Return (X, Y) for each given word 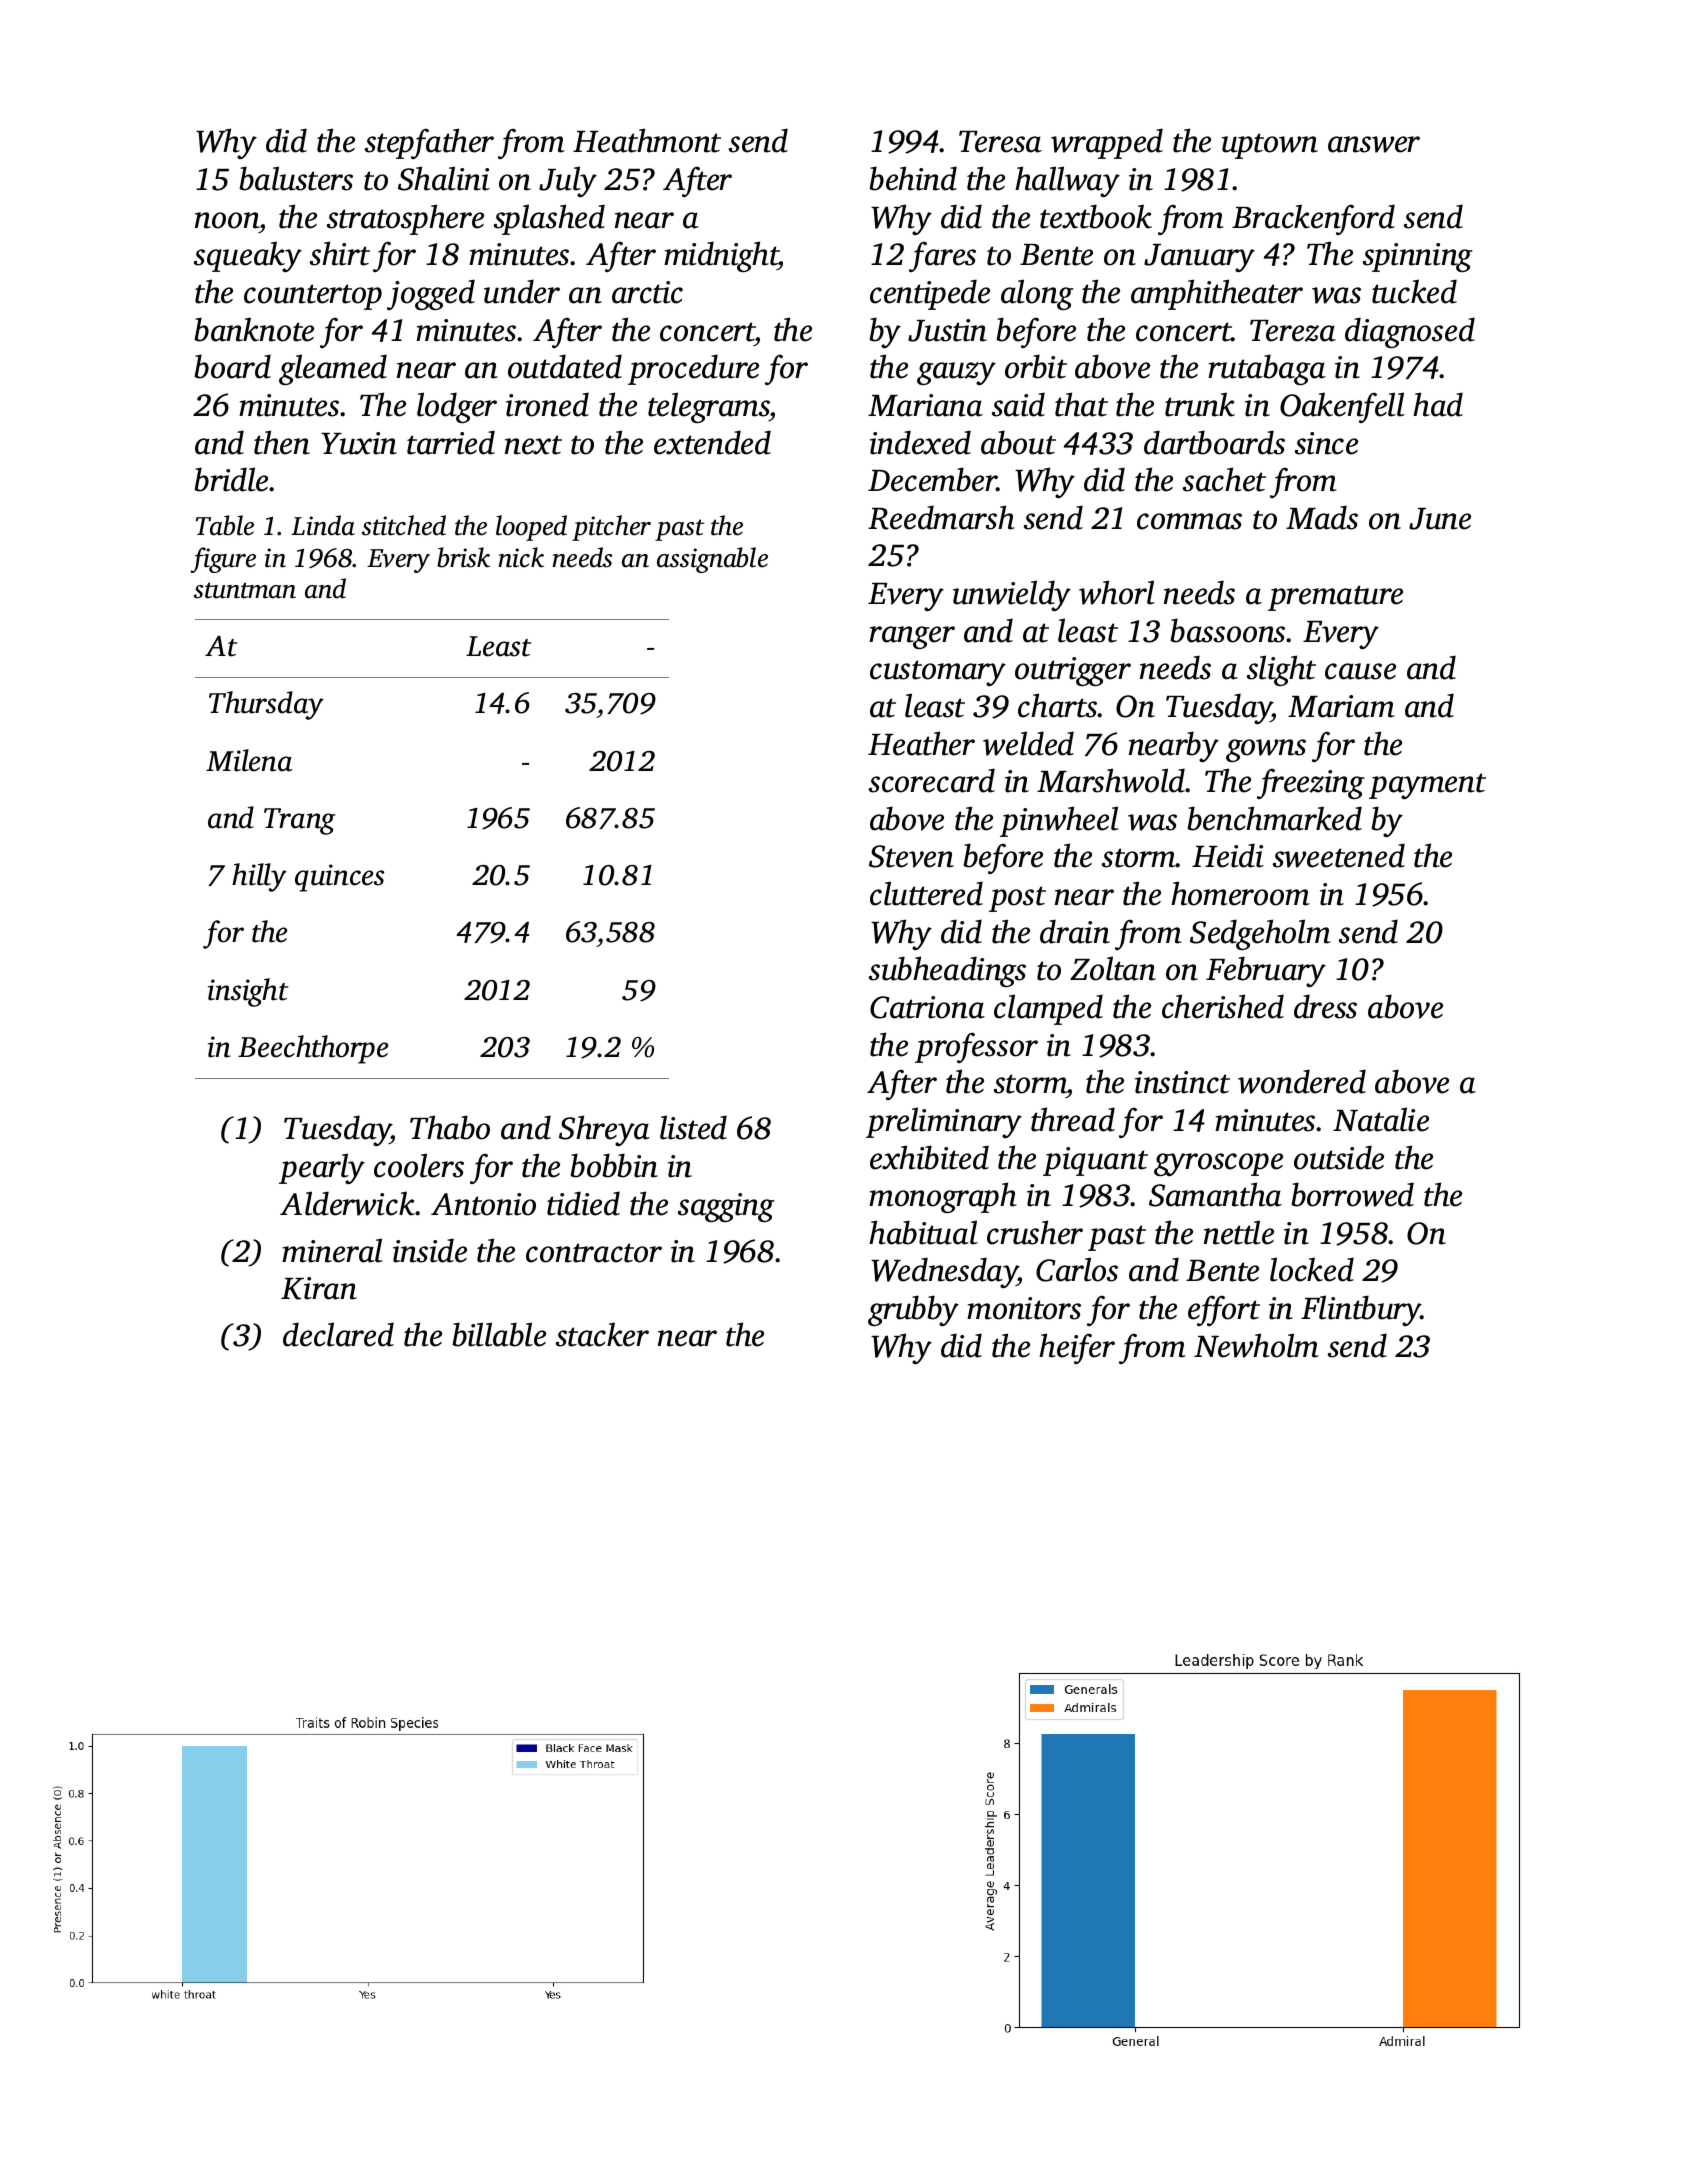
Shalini (444, 178)
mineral (332, 1250)
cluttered (926, 893)
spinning (1418, 257)
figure (223, 560)
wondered (1302, 1081)
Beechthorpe (313, 1049)
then (282, 442)
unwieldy (1012, 595)
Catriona (927, 1007)
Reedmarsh (941, 517)
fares (942, 256)
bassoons (1227, 630)
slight (1281, 670)
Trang (299, 821)
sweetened (1339, 855)
